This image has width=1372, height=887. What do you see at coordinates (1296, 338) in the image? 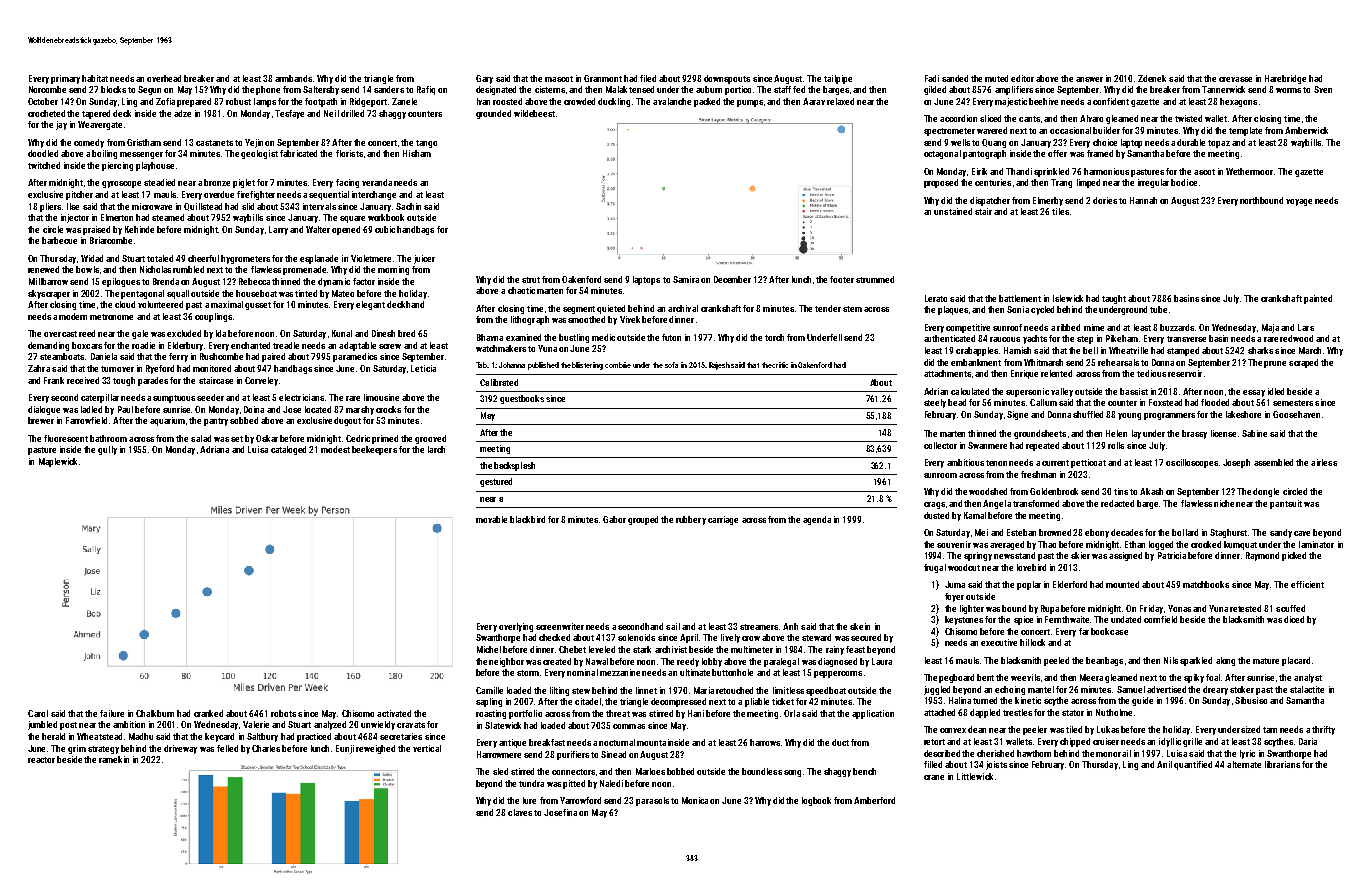
I see `redwood` at bounding box center [1296, 338].
